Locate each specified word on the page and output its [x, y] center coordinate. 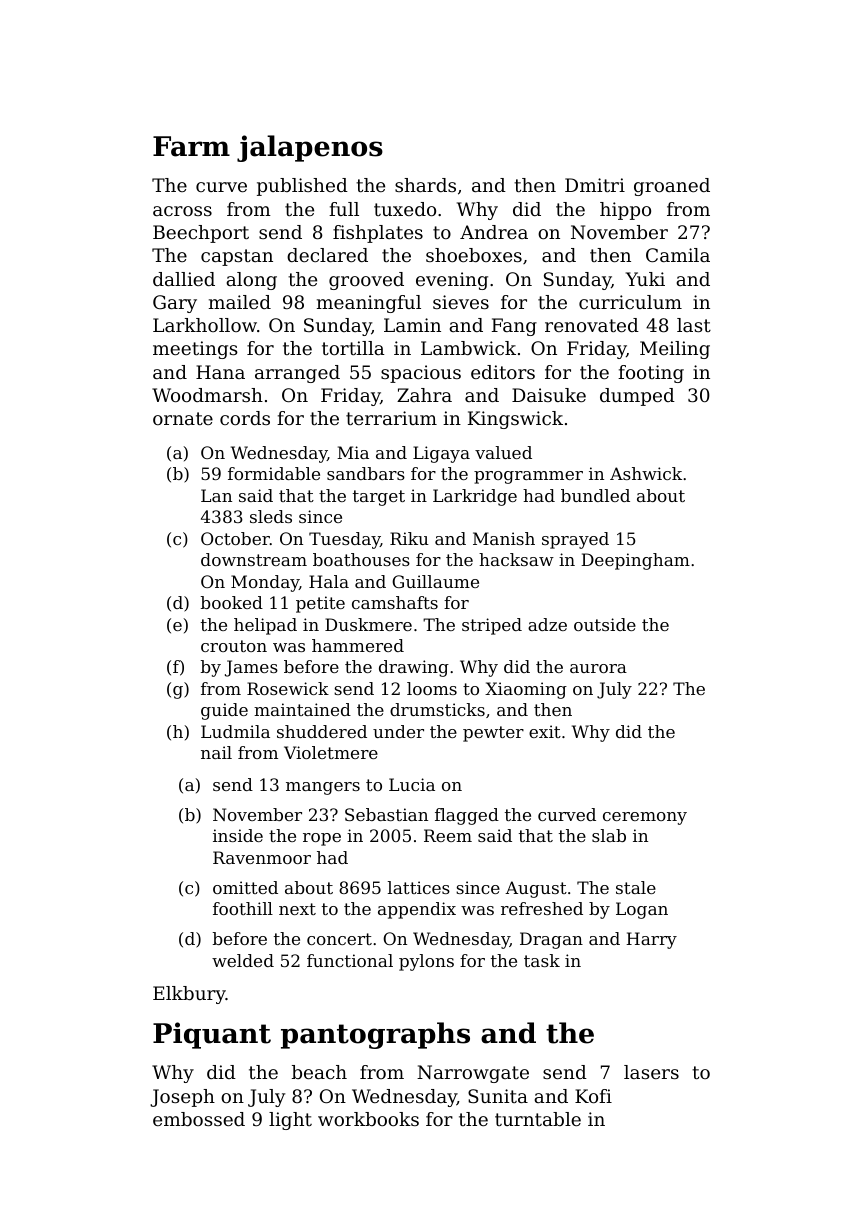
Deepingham [635, 561]
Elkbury [189, 995]
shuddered [322, 731]
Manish [504, 538]
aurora [598, 668]
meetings [195, 350]
